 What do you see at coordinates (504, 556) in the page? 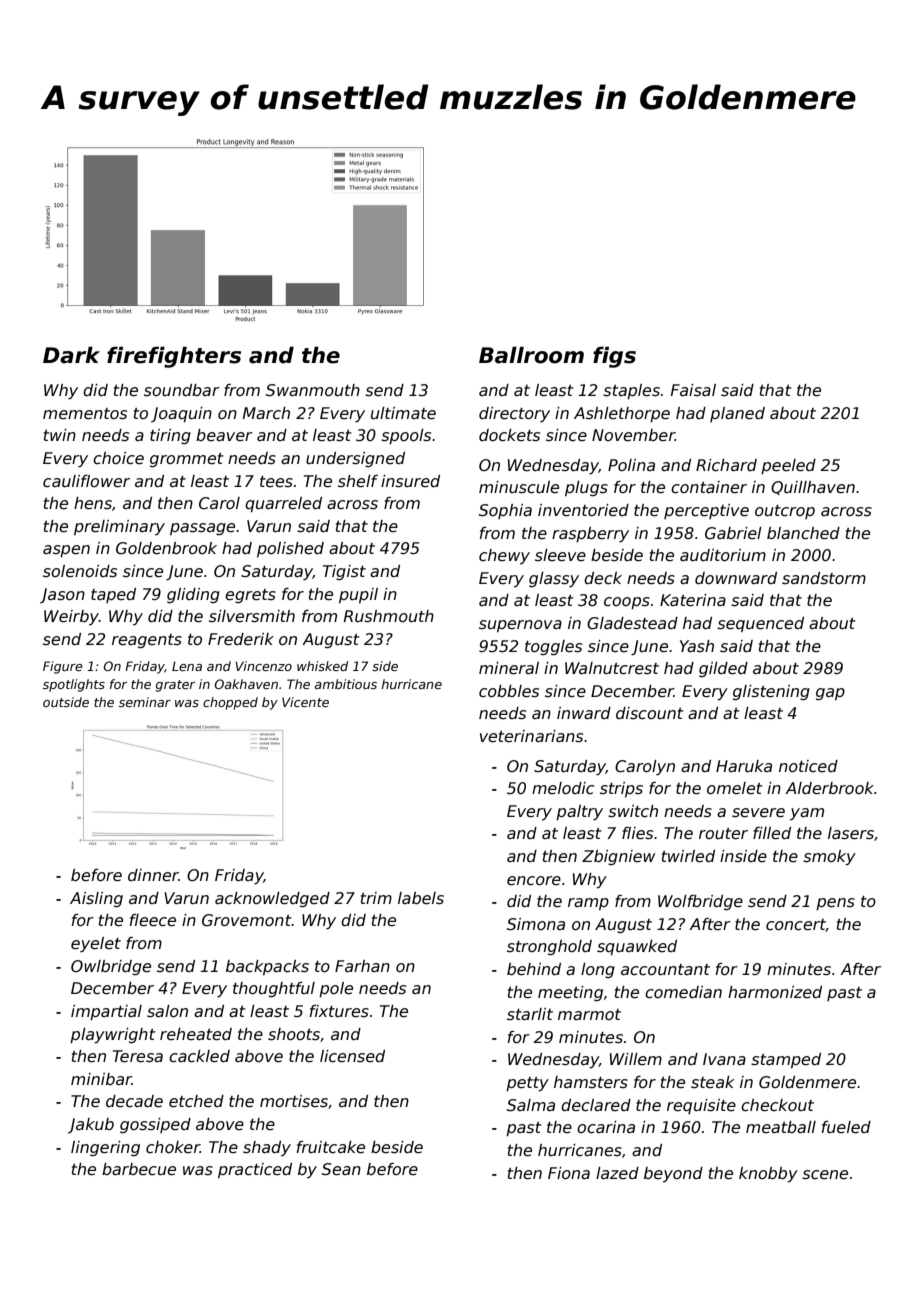
I see `chewy` at bounding box center [504, 556].
